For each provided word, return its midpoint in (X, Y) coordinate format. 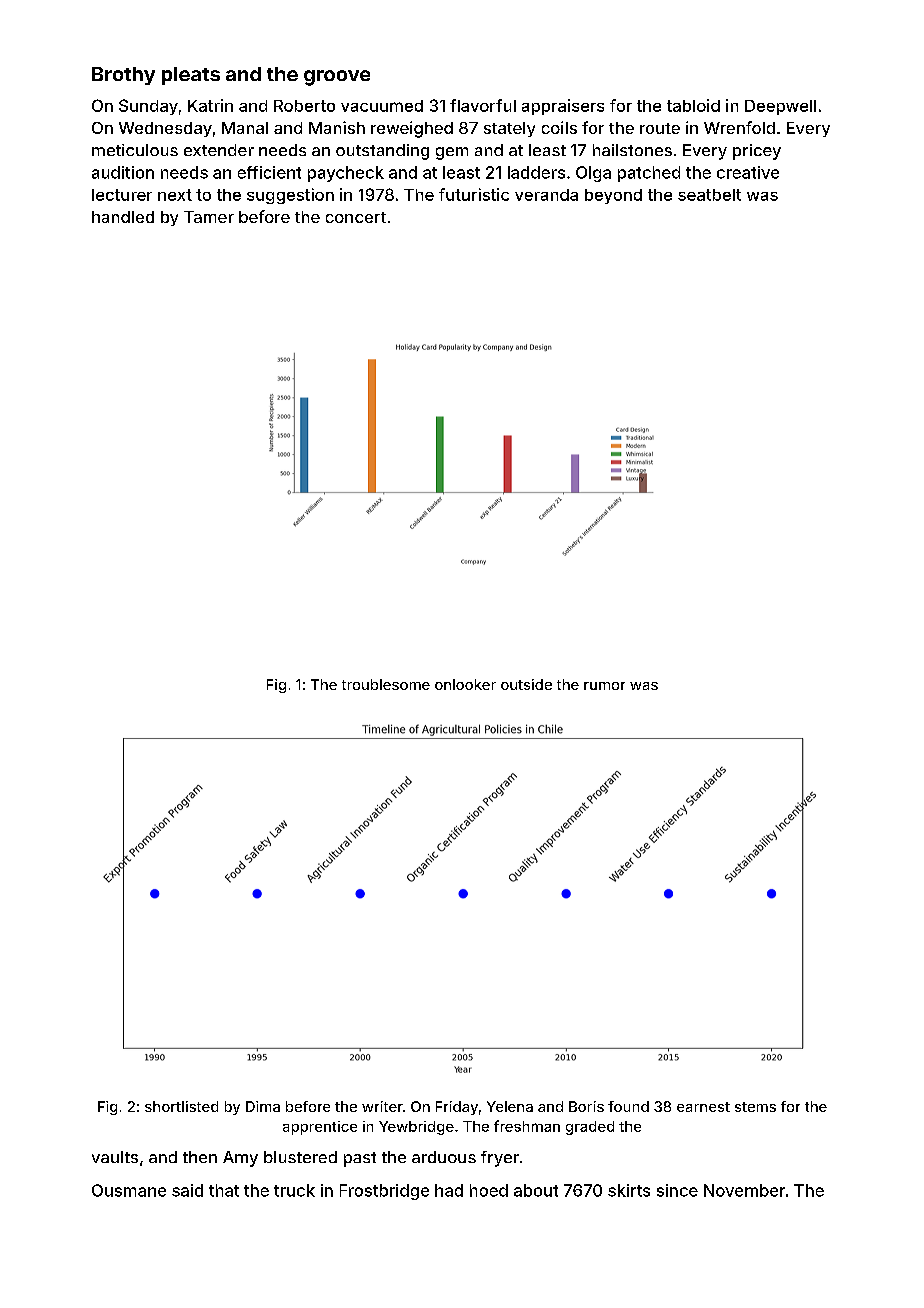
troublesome (386, 684)
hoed (489, 1190)
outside (526, 684)
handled (123, 217)
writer (382, 1106)
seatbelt (709, 195)
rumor (604, 686)
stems (755, 1107)
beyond (613, 196)
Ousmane (129, 1190)
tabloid (693, 105)
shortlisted (181, 1106)
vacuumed (382, 106)
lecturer (122, 195)
